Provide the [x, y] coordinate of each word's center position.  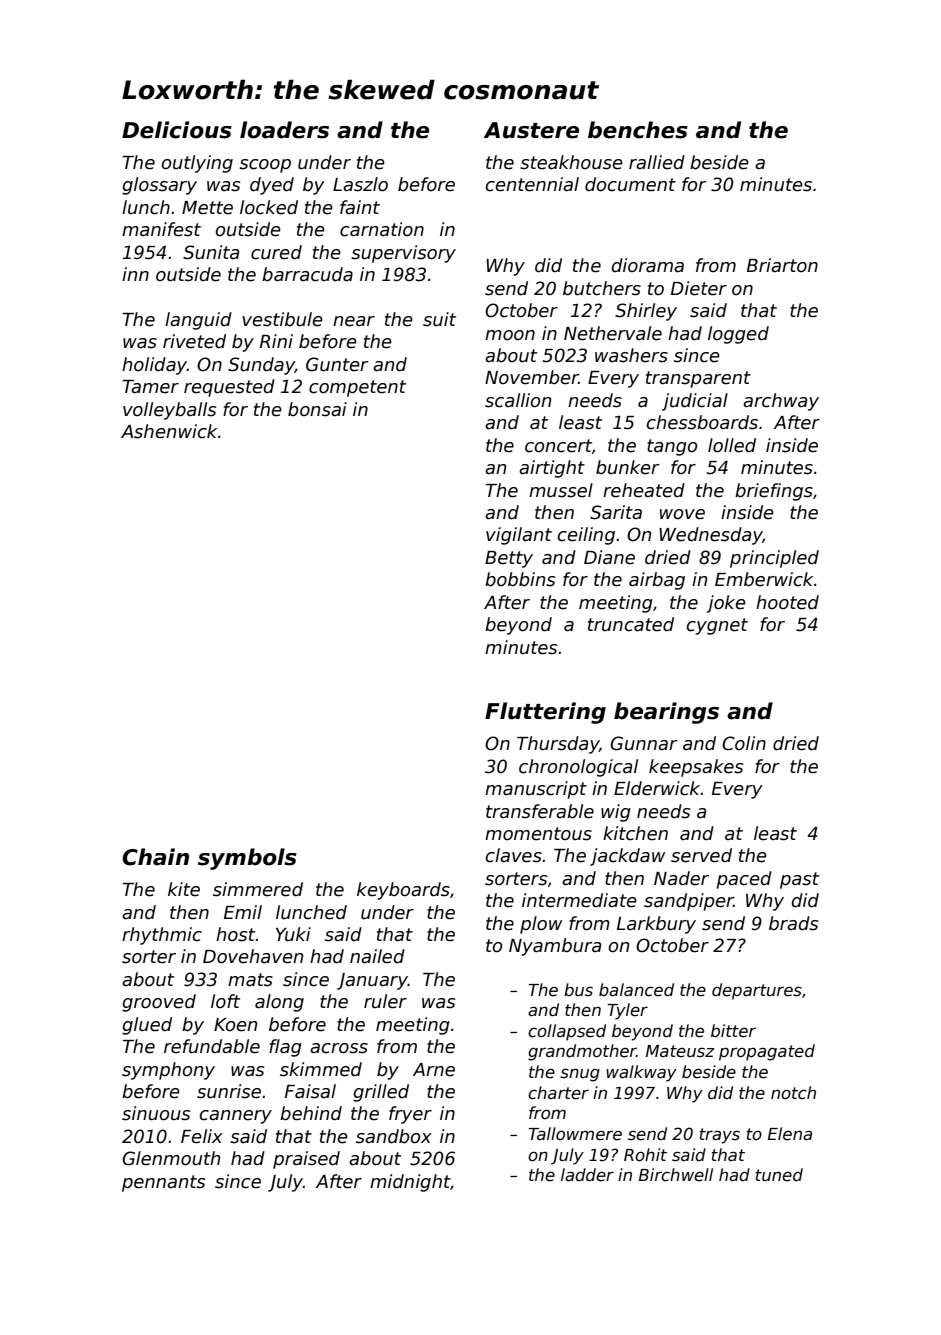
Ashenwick [169, 431]
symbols [247, 859]
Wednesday [711, 536]
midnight [410, 1183]
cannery [236, 1117]
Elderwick [657, 788]
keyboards [403, 891]
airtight [552, 469]
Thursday [558, 745]
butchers [602, 288]
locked [269, 207]
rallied [657, 162]
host [236, 934]
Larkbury [656, 925]
